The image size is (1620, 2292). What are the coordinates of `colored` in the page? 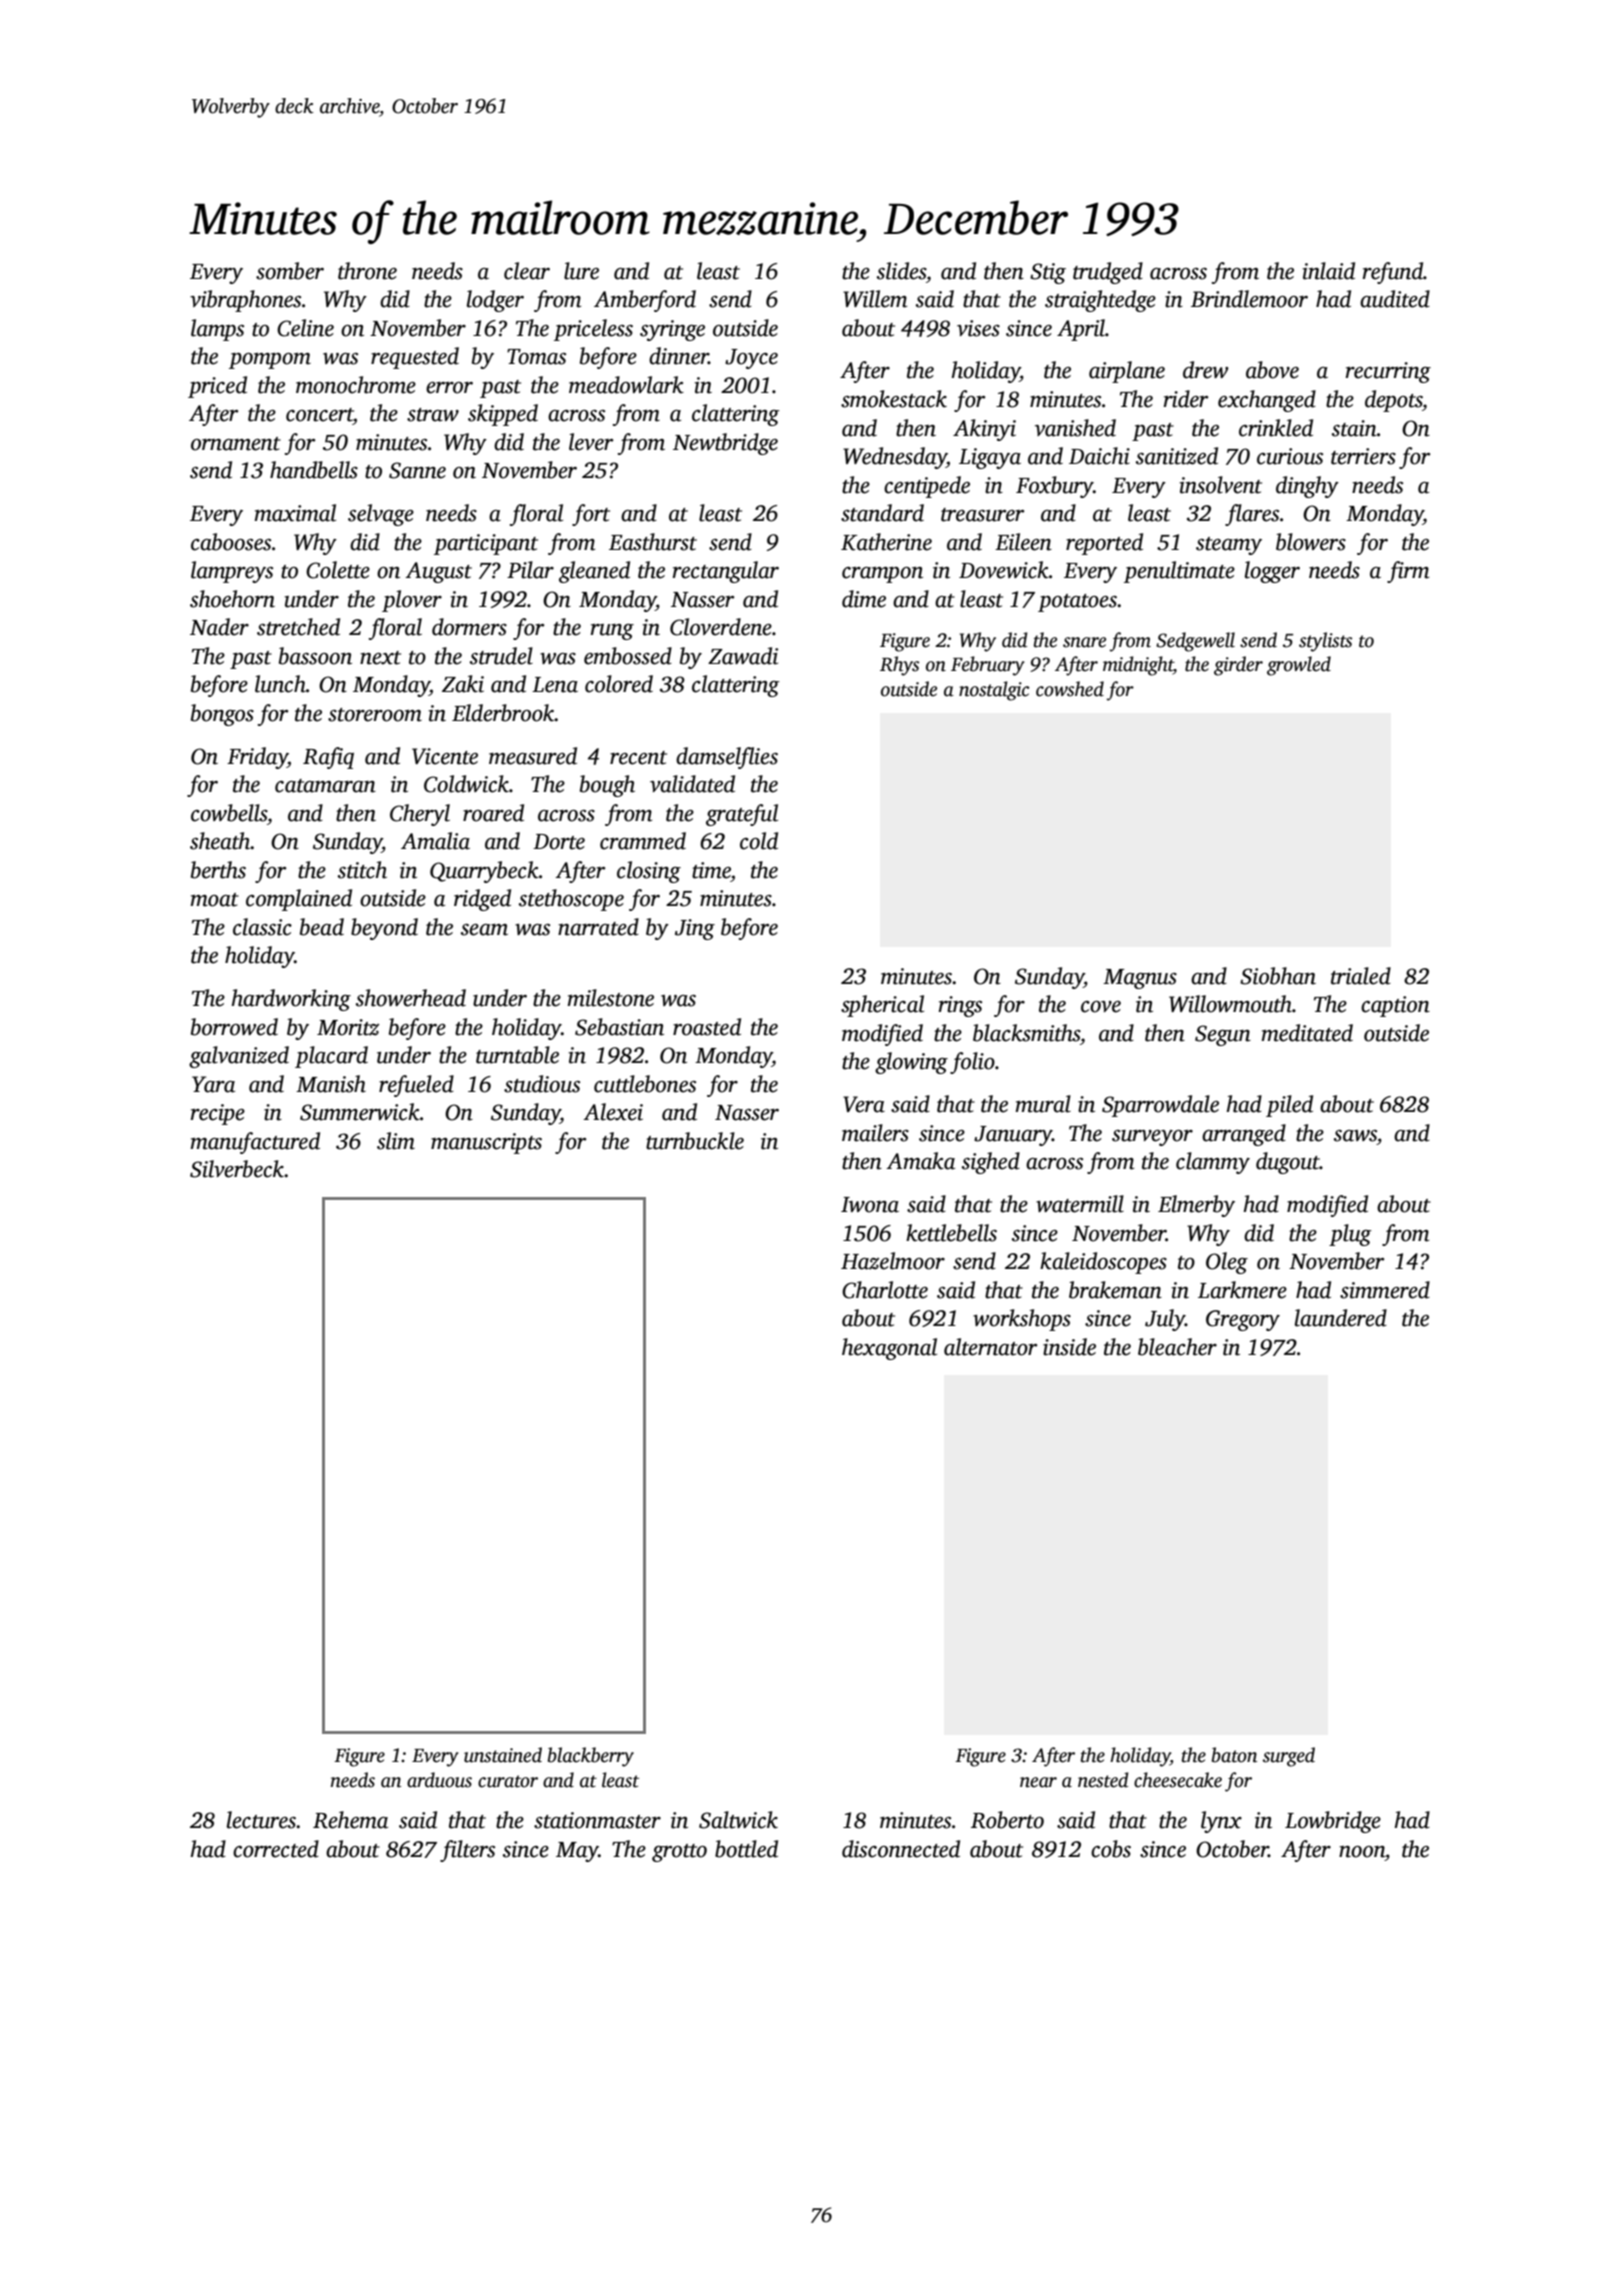 It's located at (619, 684).
